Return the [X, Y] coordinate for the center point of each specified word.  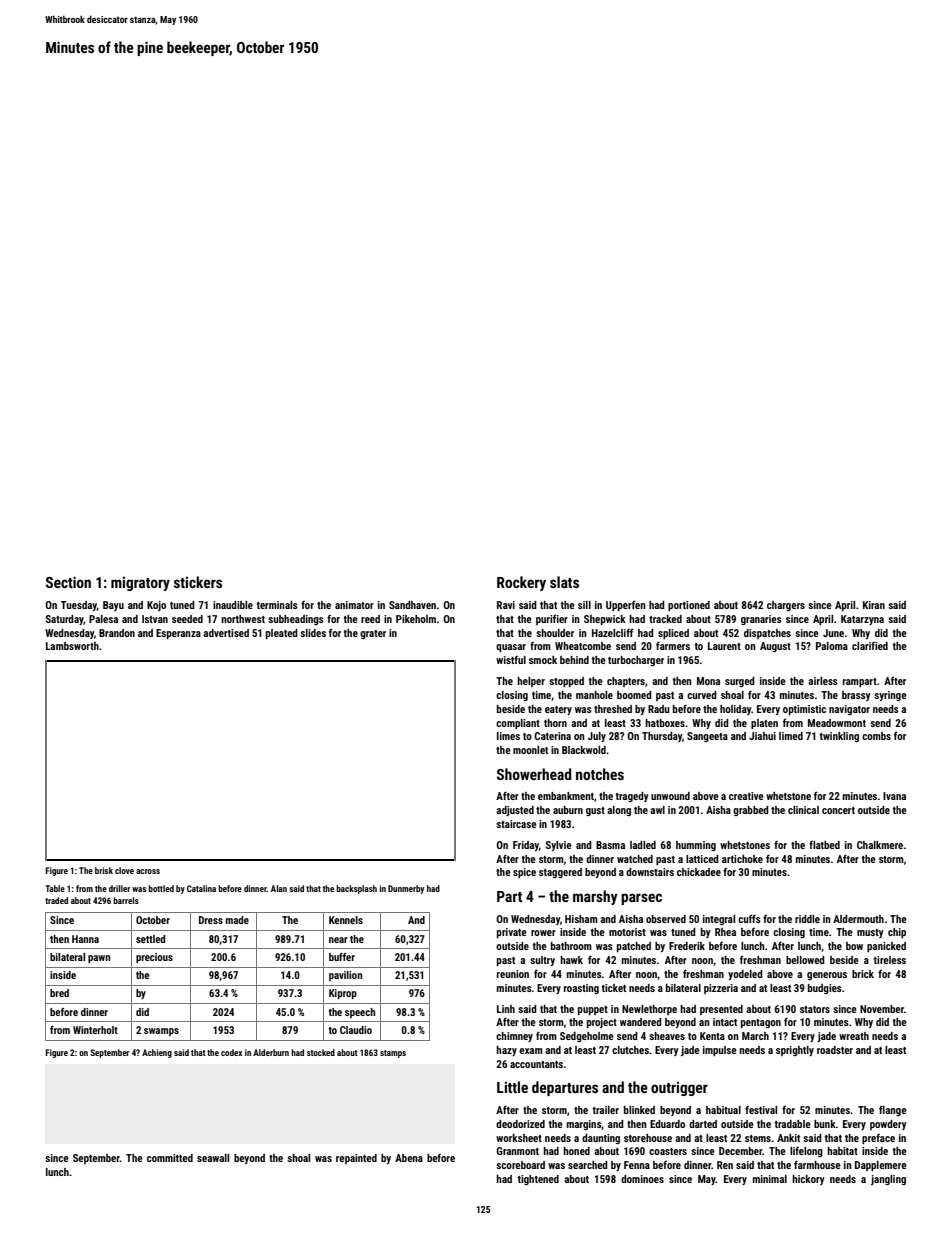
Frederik [687, 946]
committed [170, 1158]
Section [68, 582]
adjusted [515, 811]
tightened [538, 1180]
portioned [689, 606]
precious [154, 958]
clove [124, 870]
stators [815, 1009]
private [512, 933]
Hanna [85, 939]
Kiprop [343, 994]
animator [354, 605]
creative [746, 796]
